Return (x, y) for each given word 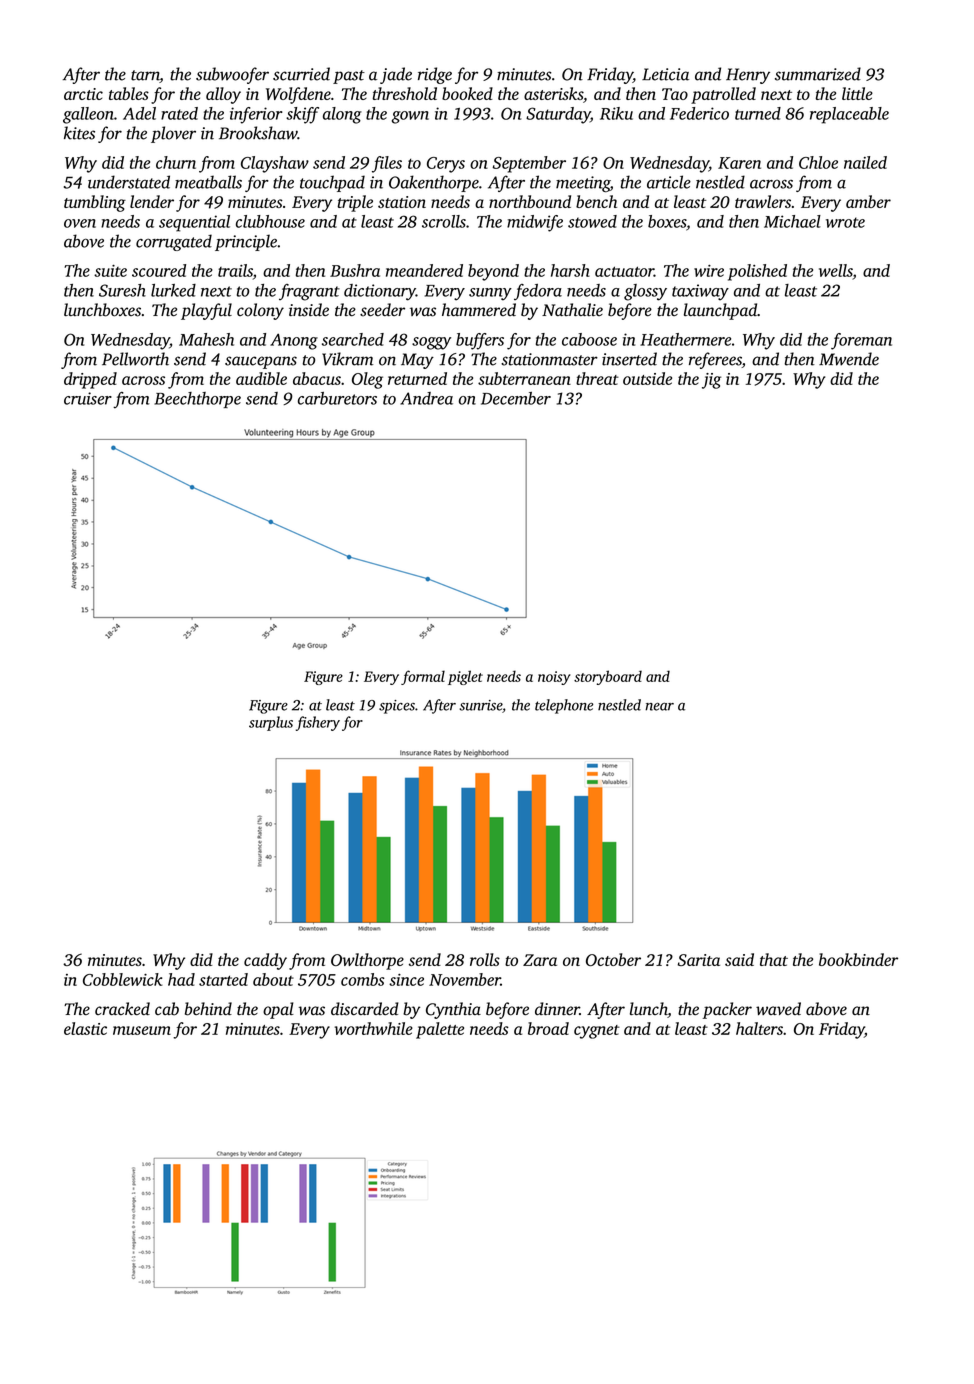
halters (759, 1028)
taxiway (700, 292)
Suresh (122, 290)
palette (440, 1030)
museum (142, 1030)
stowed (592, 221)
